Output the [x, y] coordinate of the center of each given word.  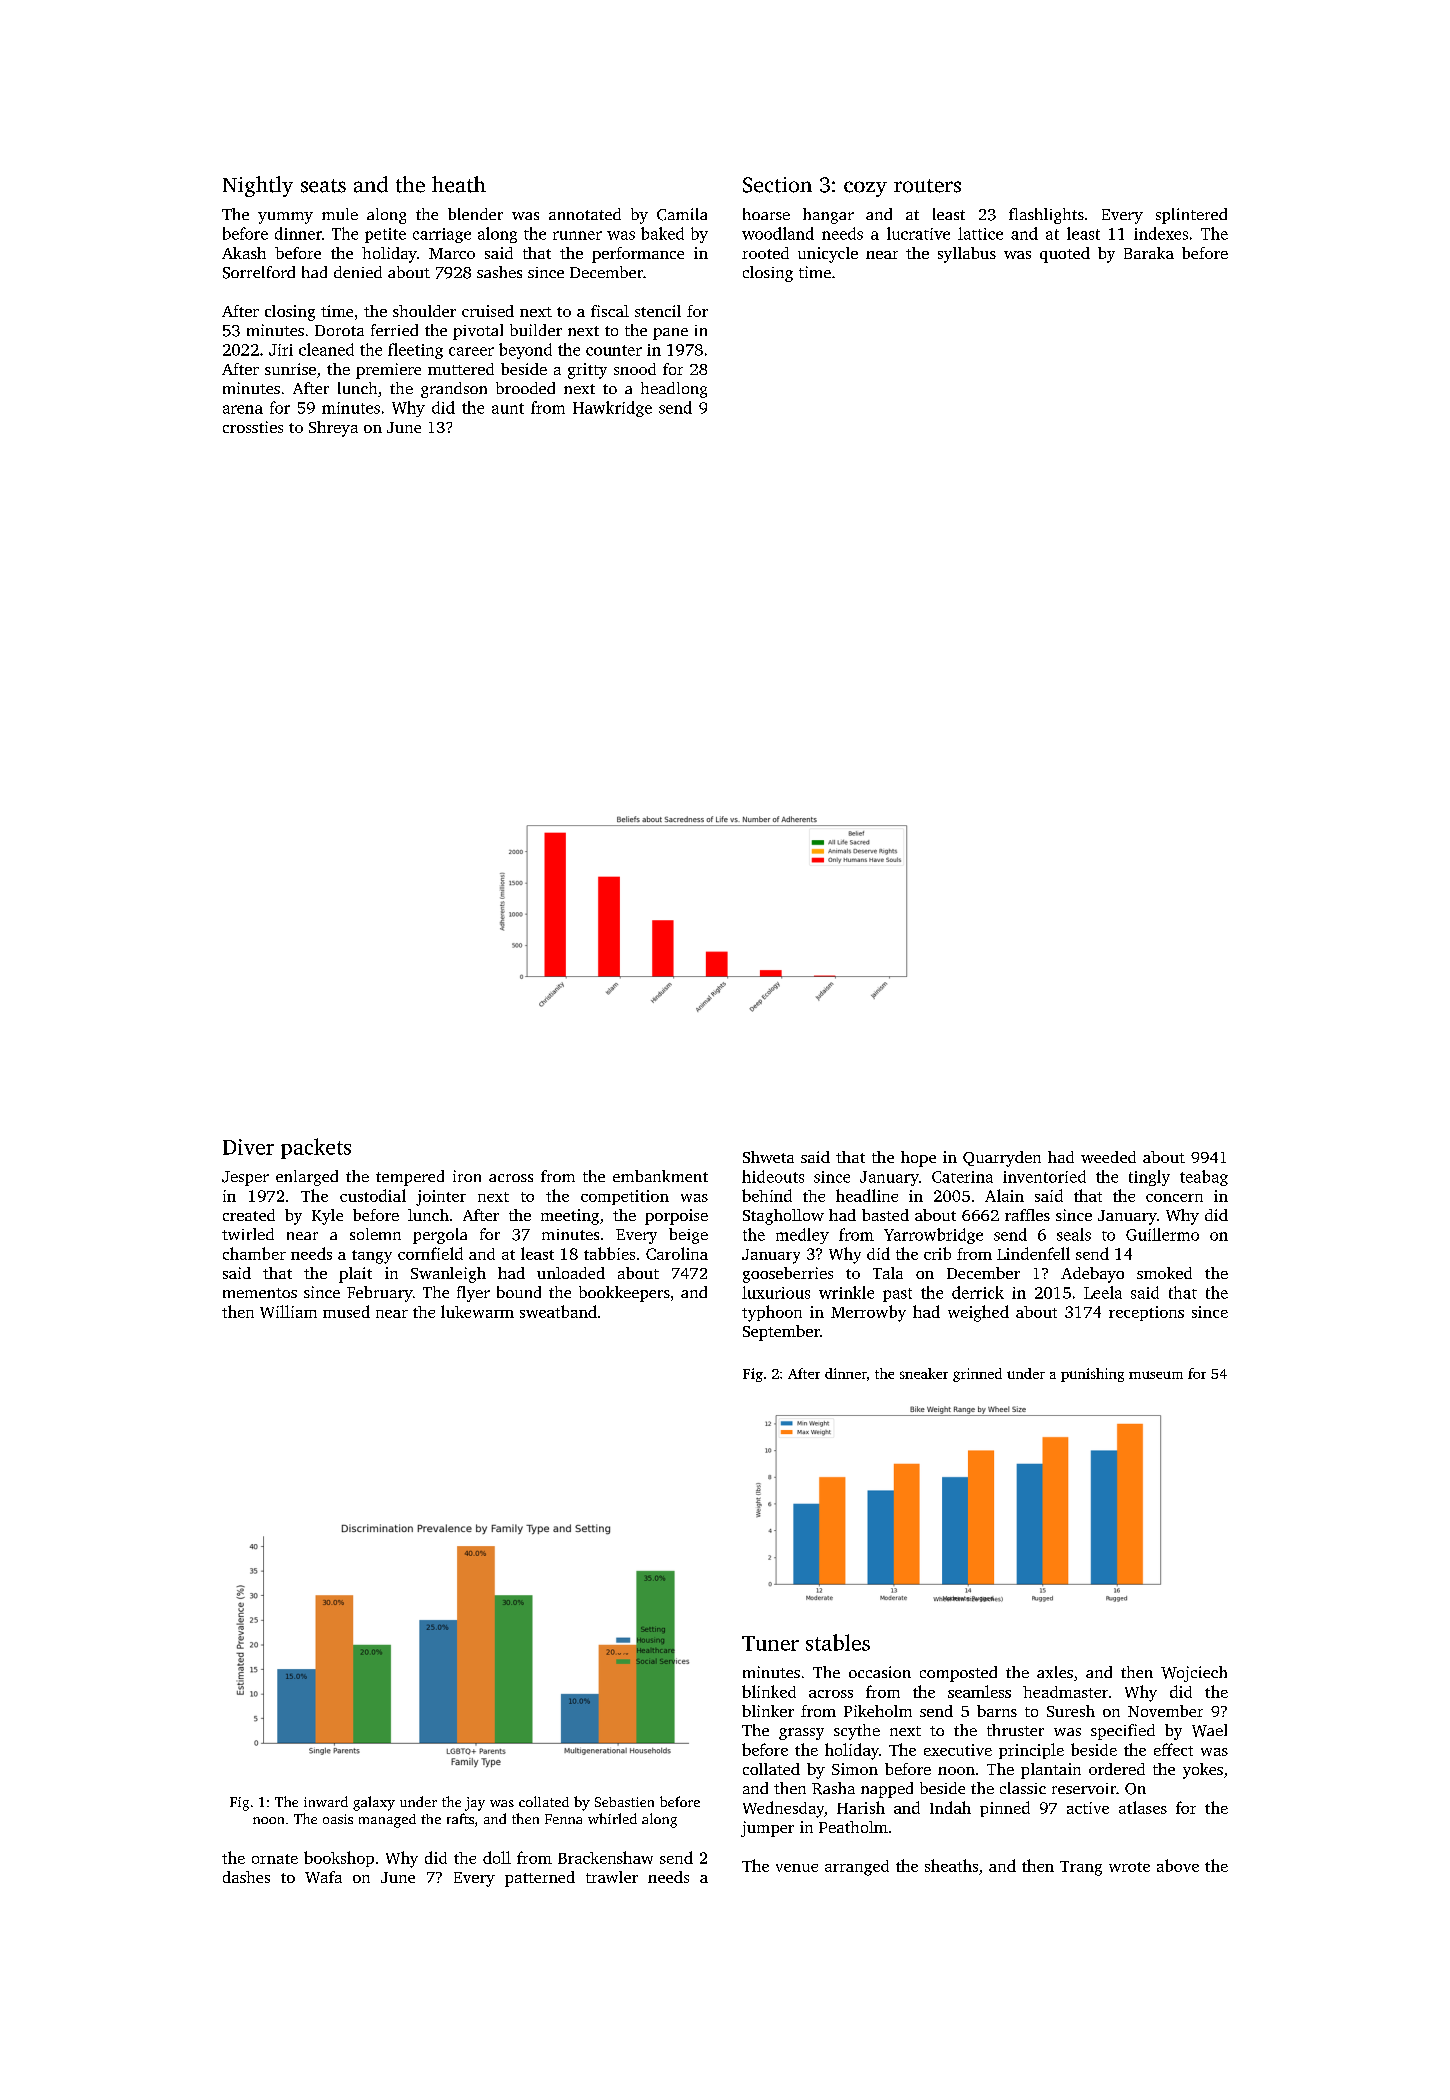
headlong [674, 390]
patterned [540, 1879]
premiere [388, 371]
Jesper [245, 1178]
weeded [1108, 1157]
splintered [1191, 216]
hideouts [773, 1176]
